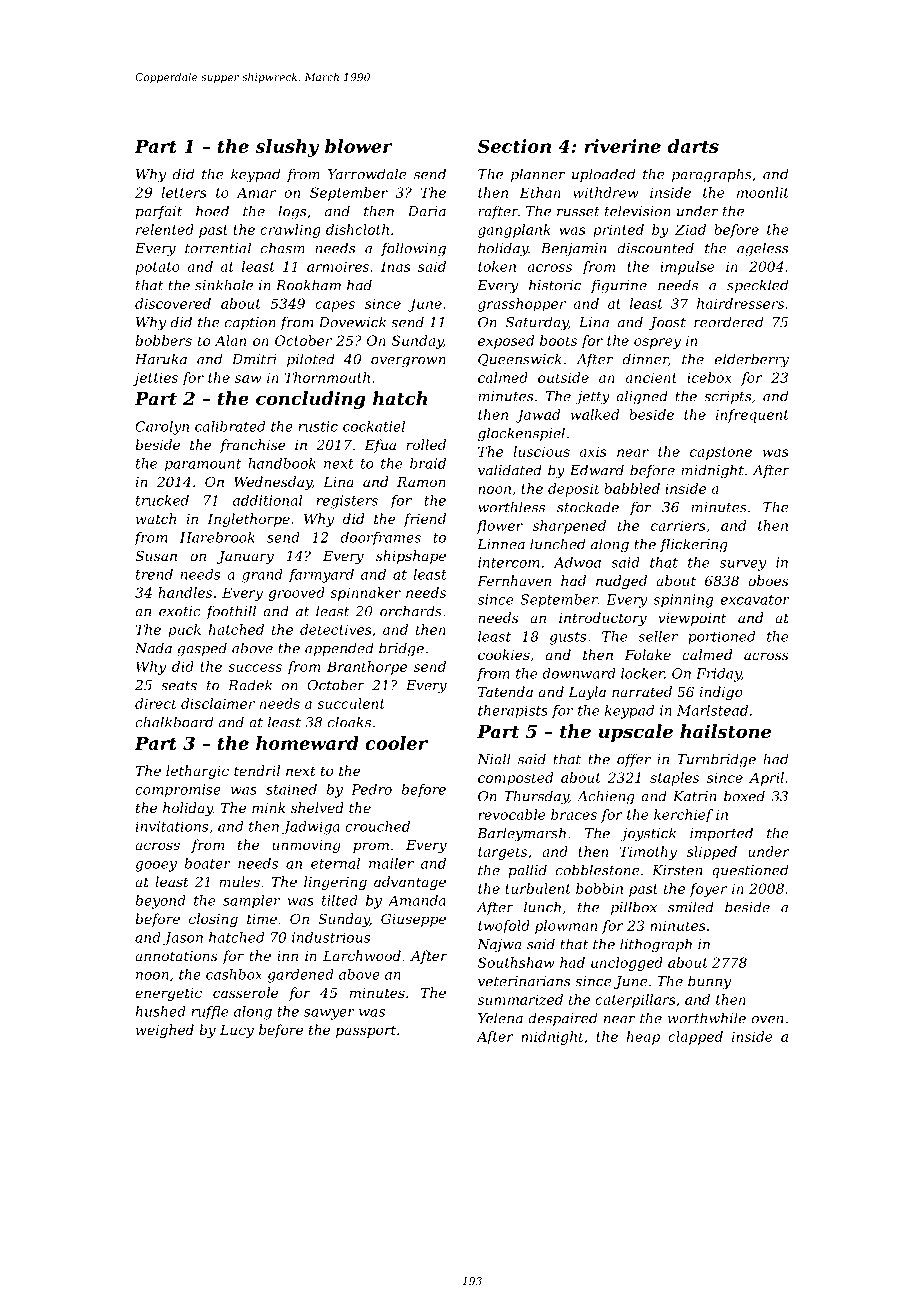  Describe the element at coordinates (514, 580) in the screenshot. I see `Fernhaven` at that location.
